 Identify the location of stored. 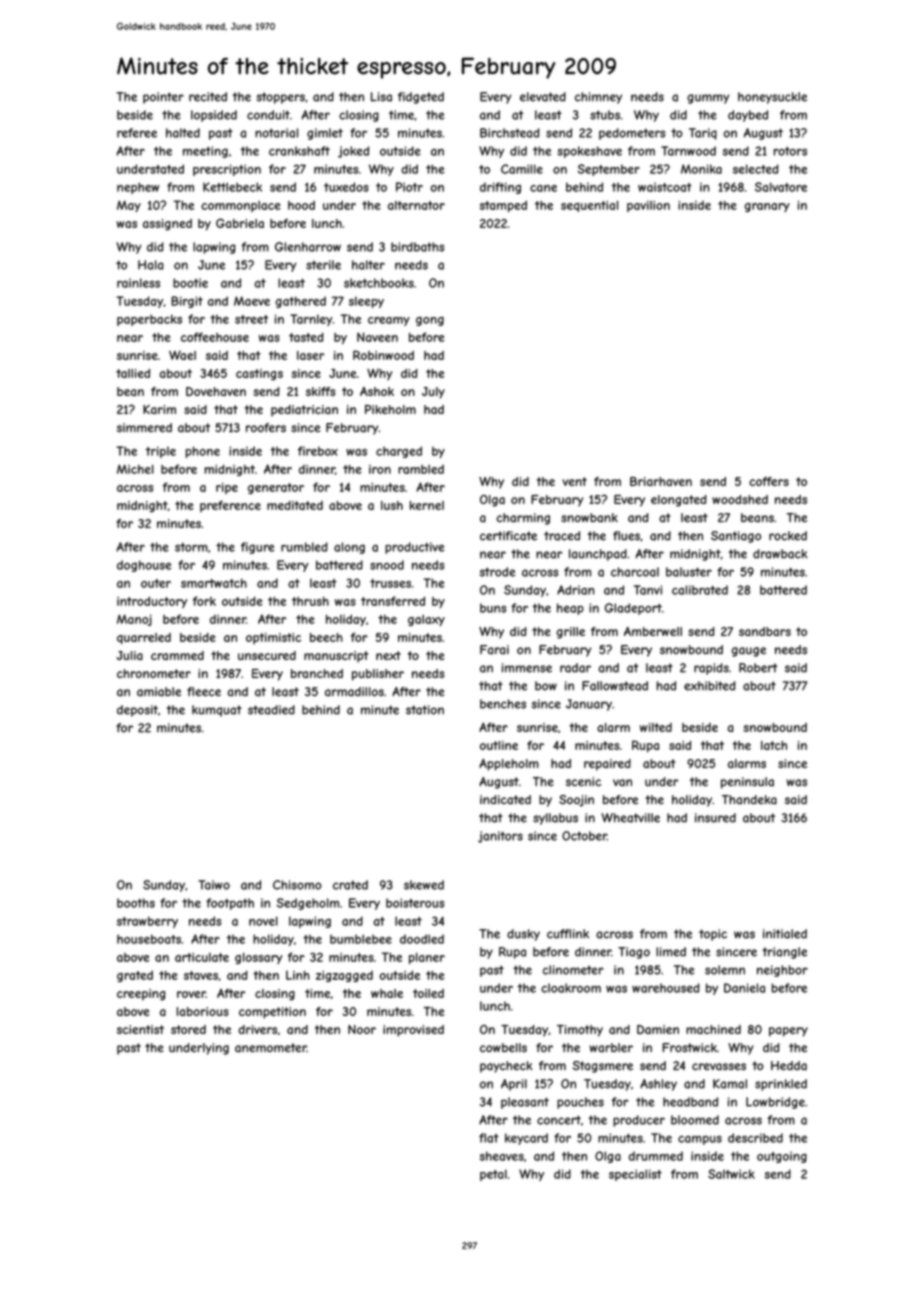
(188, 1029).
